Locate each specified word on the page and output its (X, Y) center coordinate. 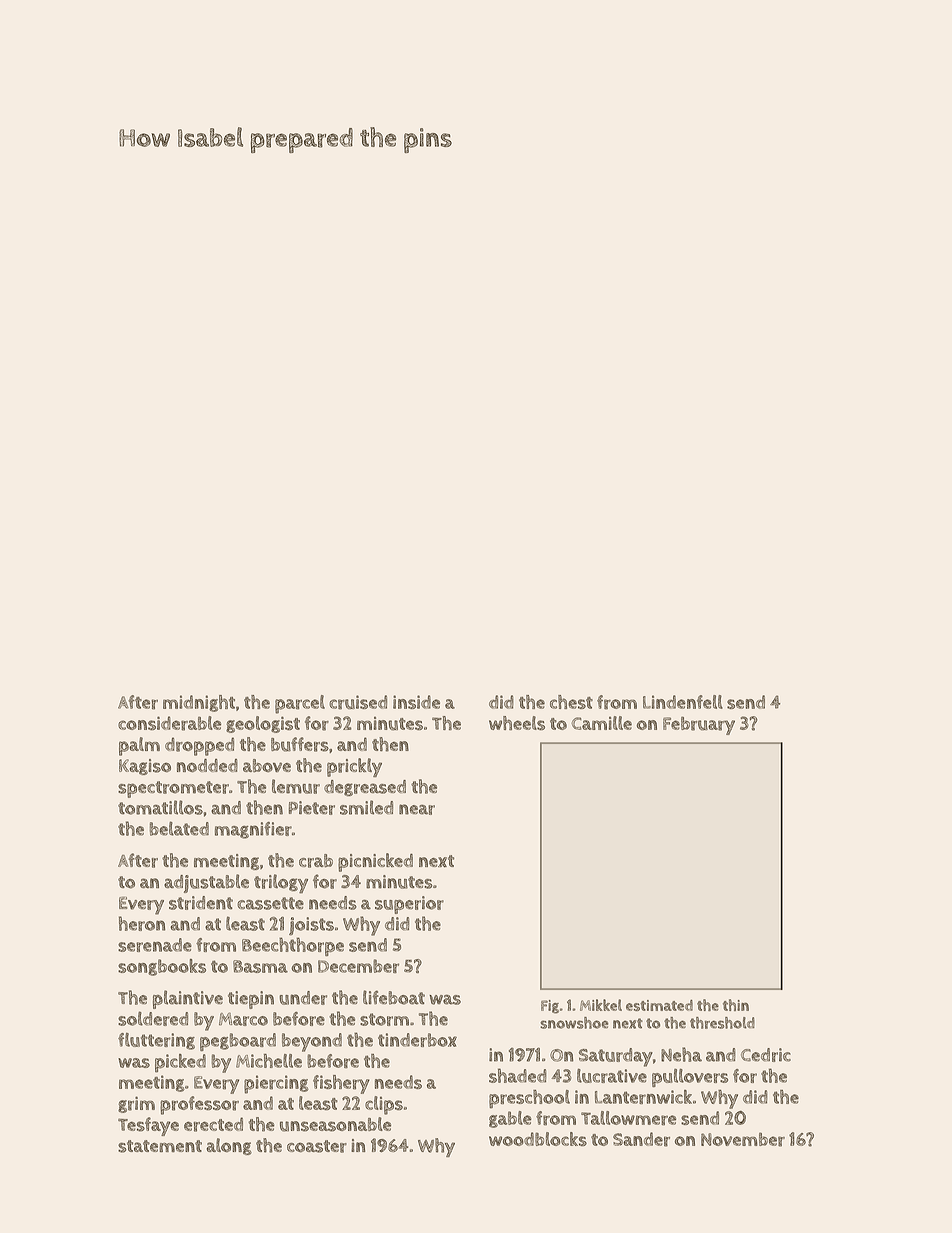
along (229, 1146)
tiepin (251, 1000)
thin (736, 1005)
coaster (317, 1146)
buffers (300, 744)
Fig (550, 1007)
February (699, 726)
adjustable (206, 883)
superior (409, 905)
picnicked (375, 862)
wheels (517, 723)
